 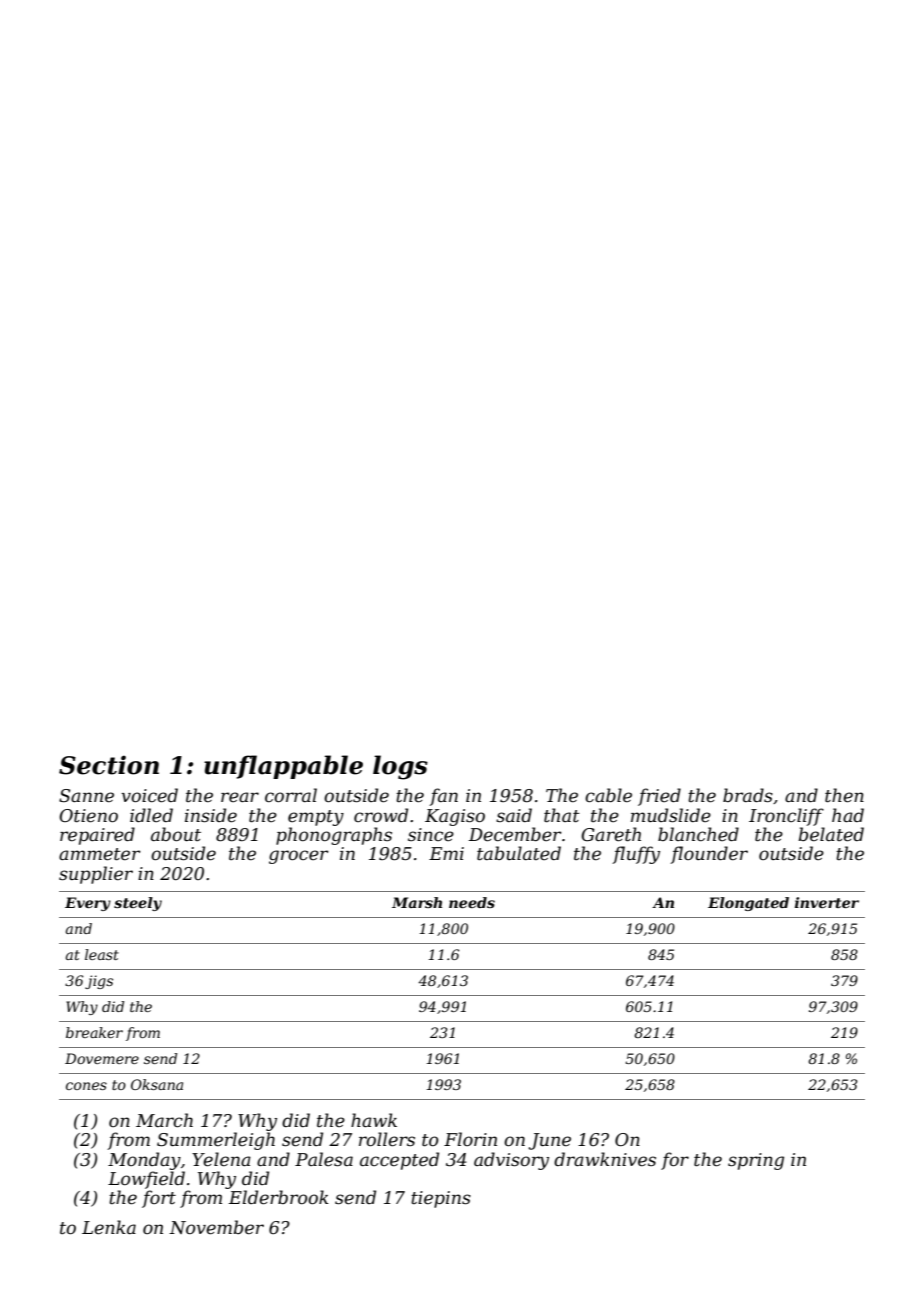 I want to click on spring, so click(x=756, y=1161).
